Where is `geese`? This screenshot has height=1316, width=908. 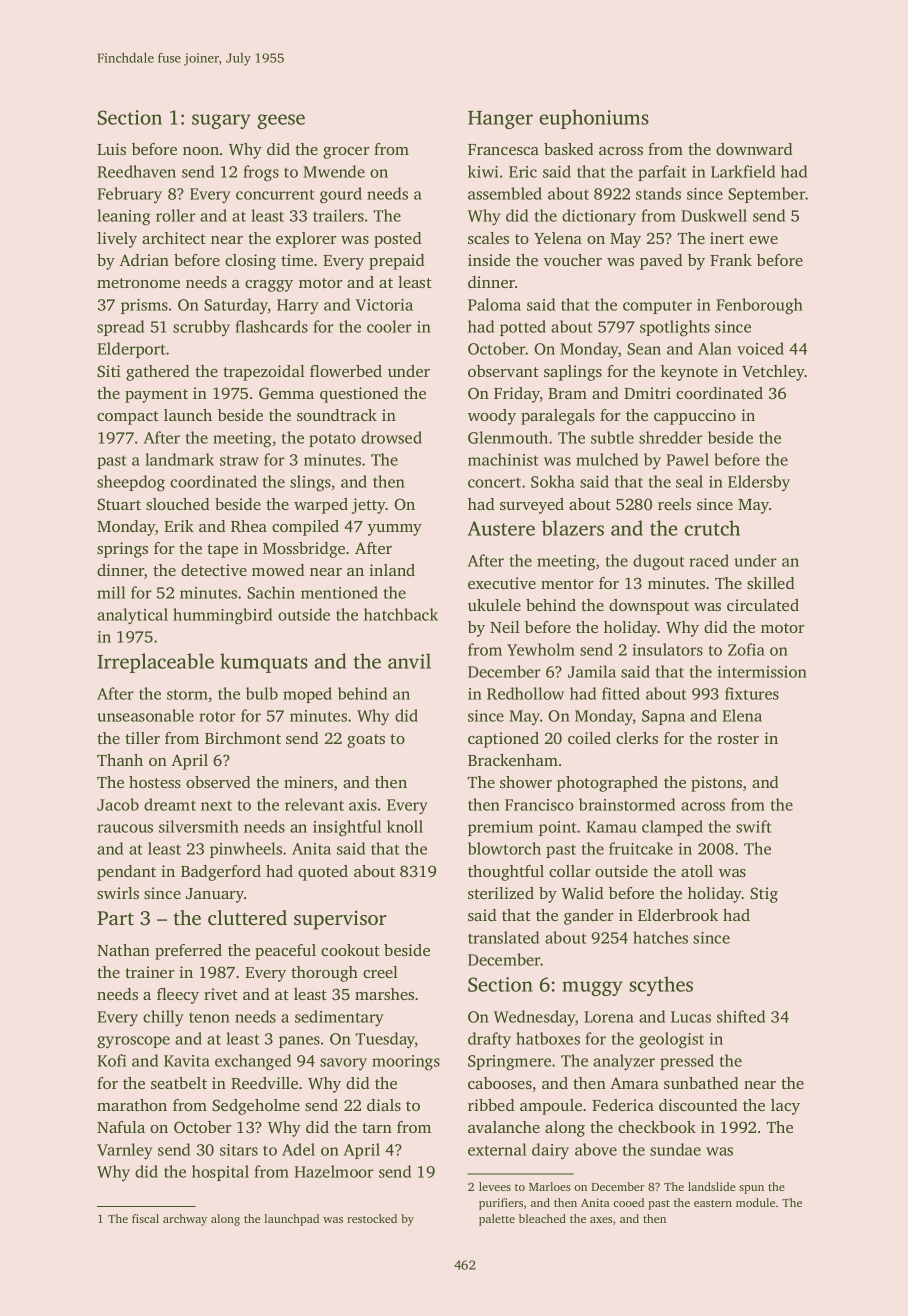 geese is located at coordinates (281, 121).
